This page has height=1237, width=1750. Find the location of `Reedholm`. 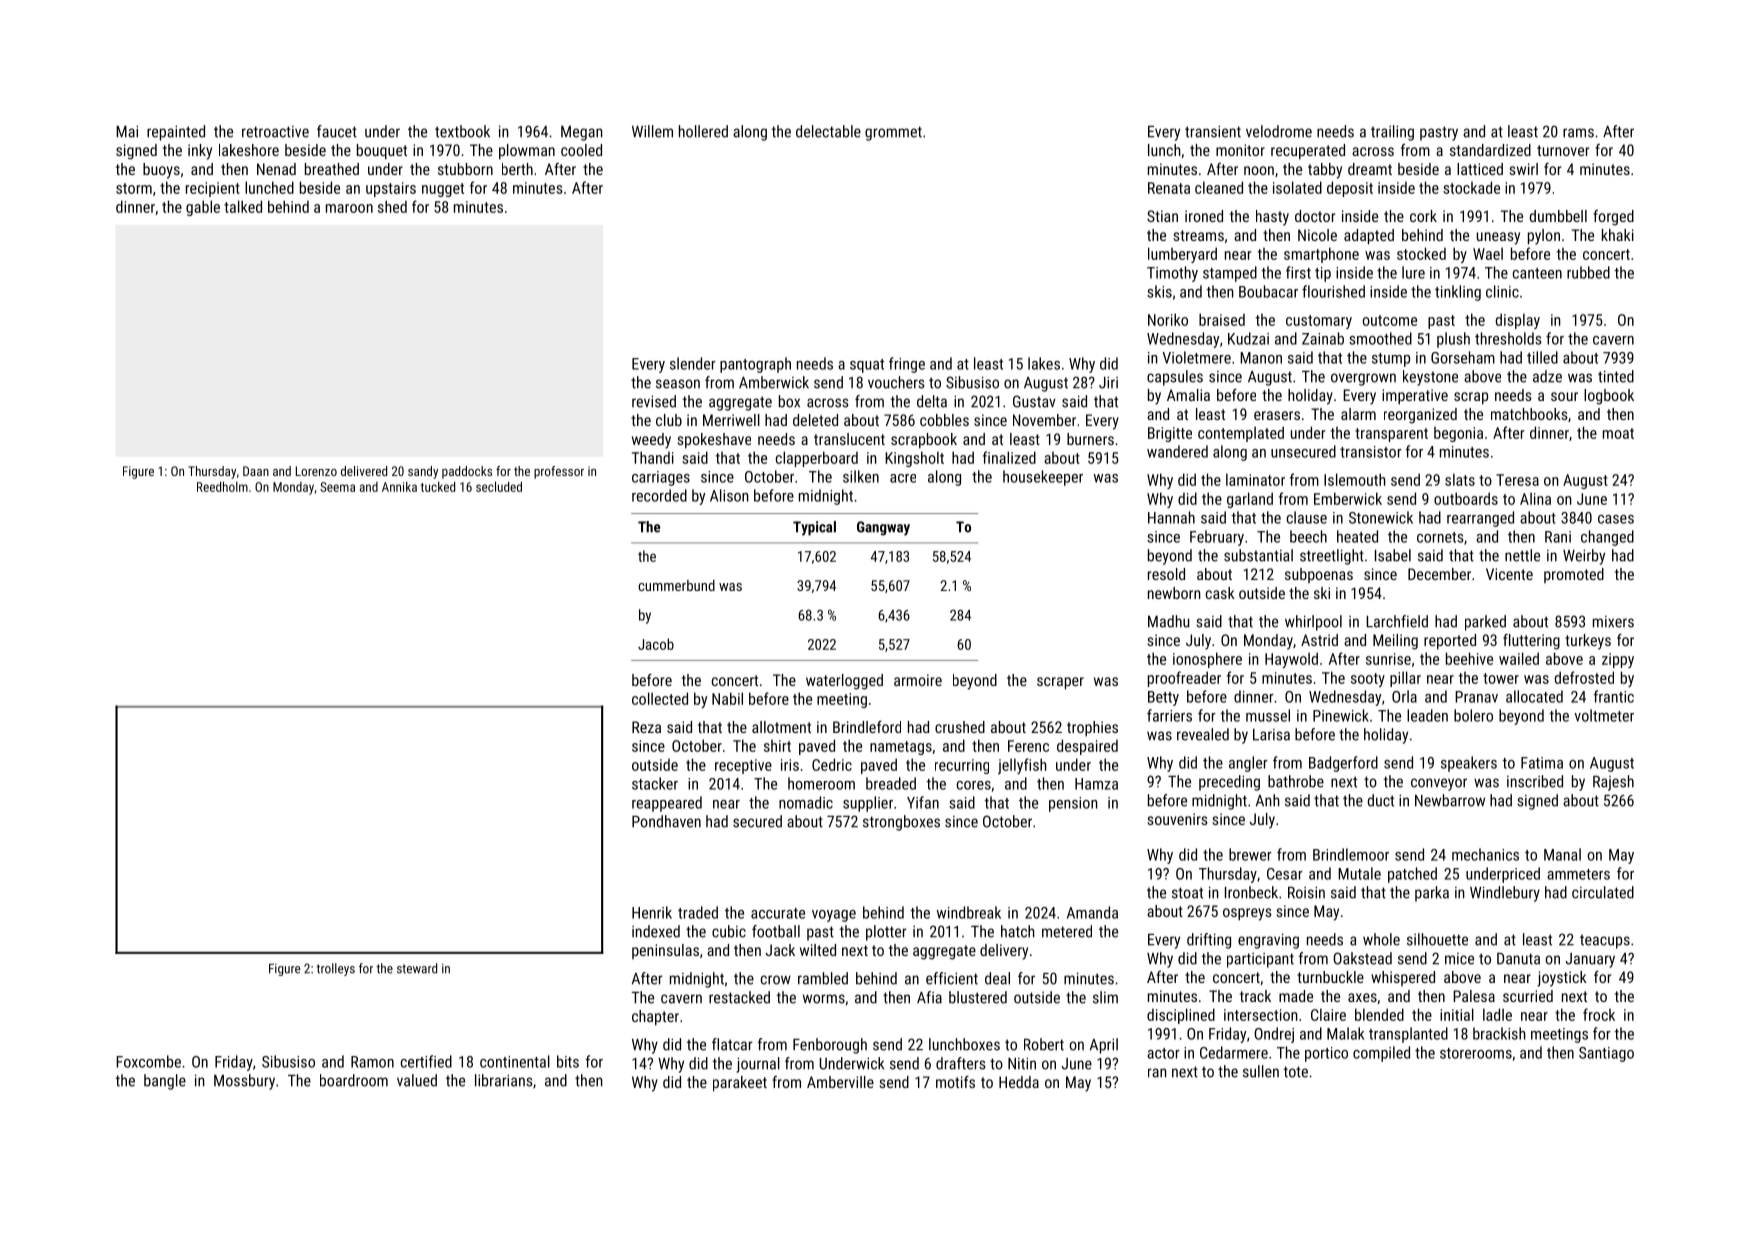

Reedholm is located at coordinates (222, 486).
